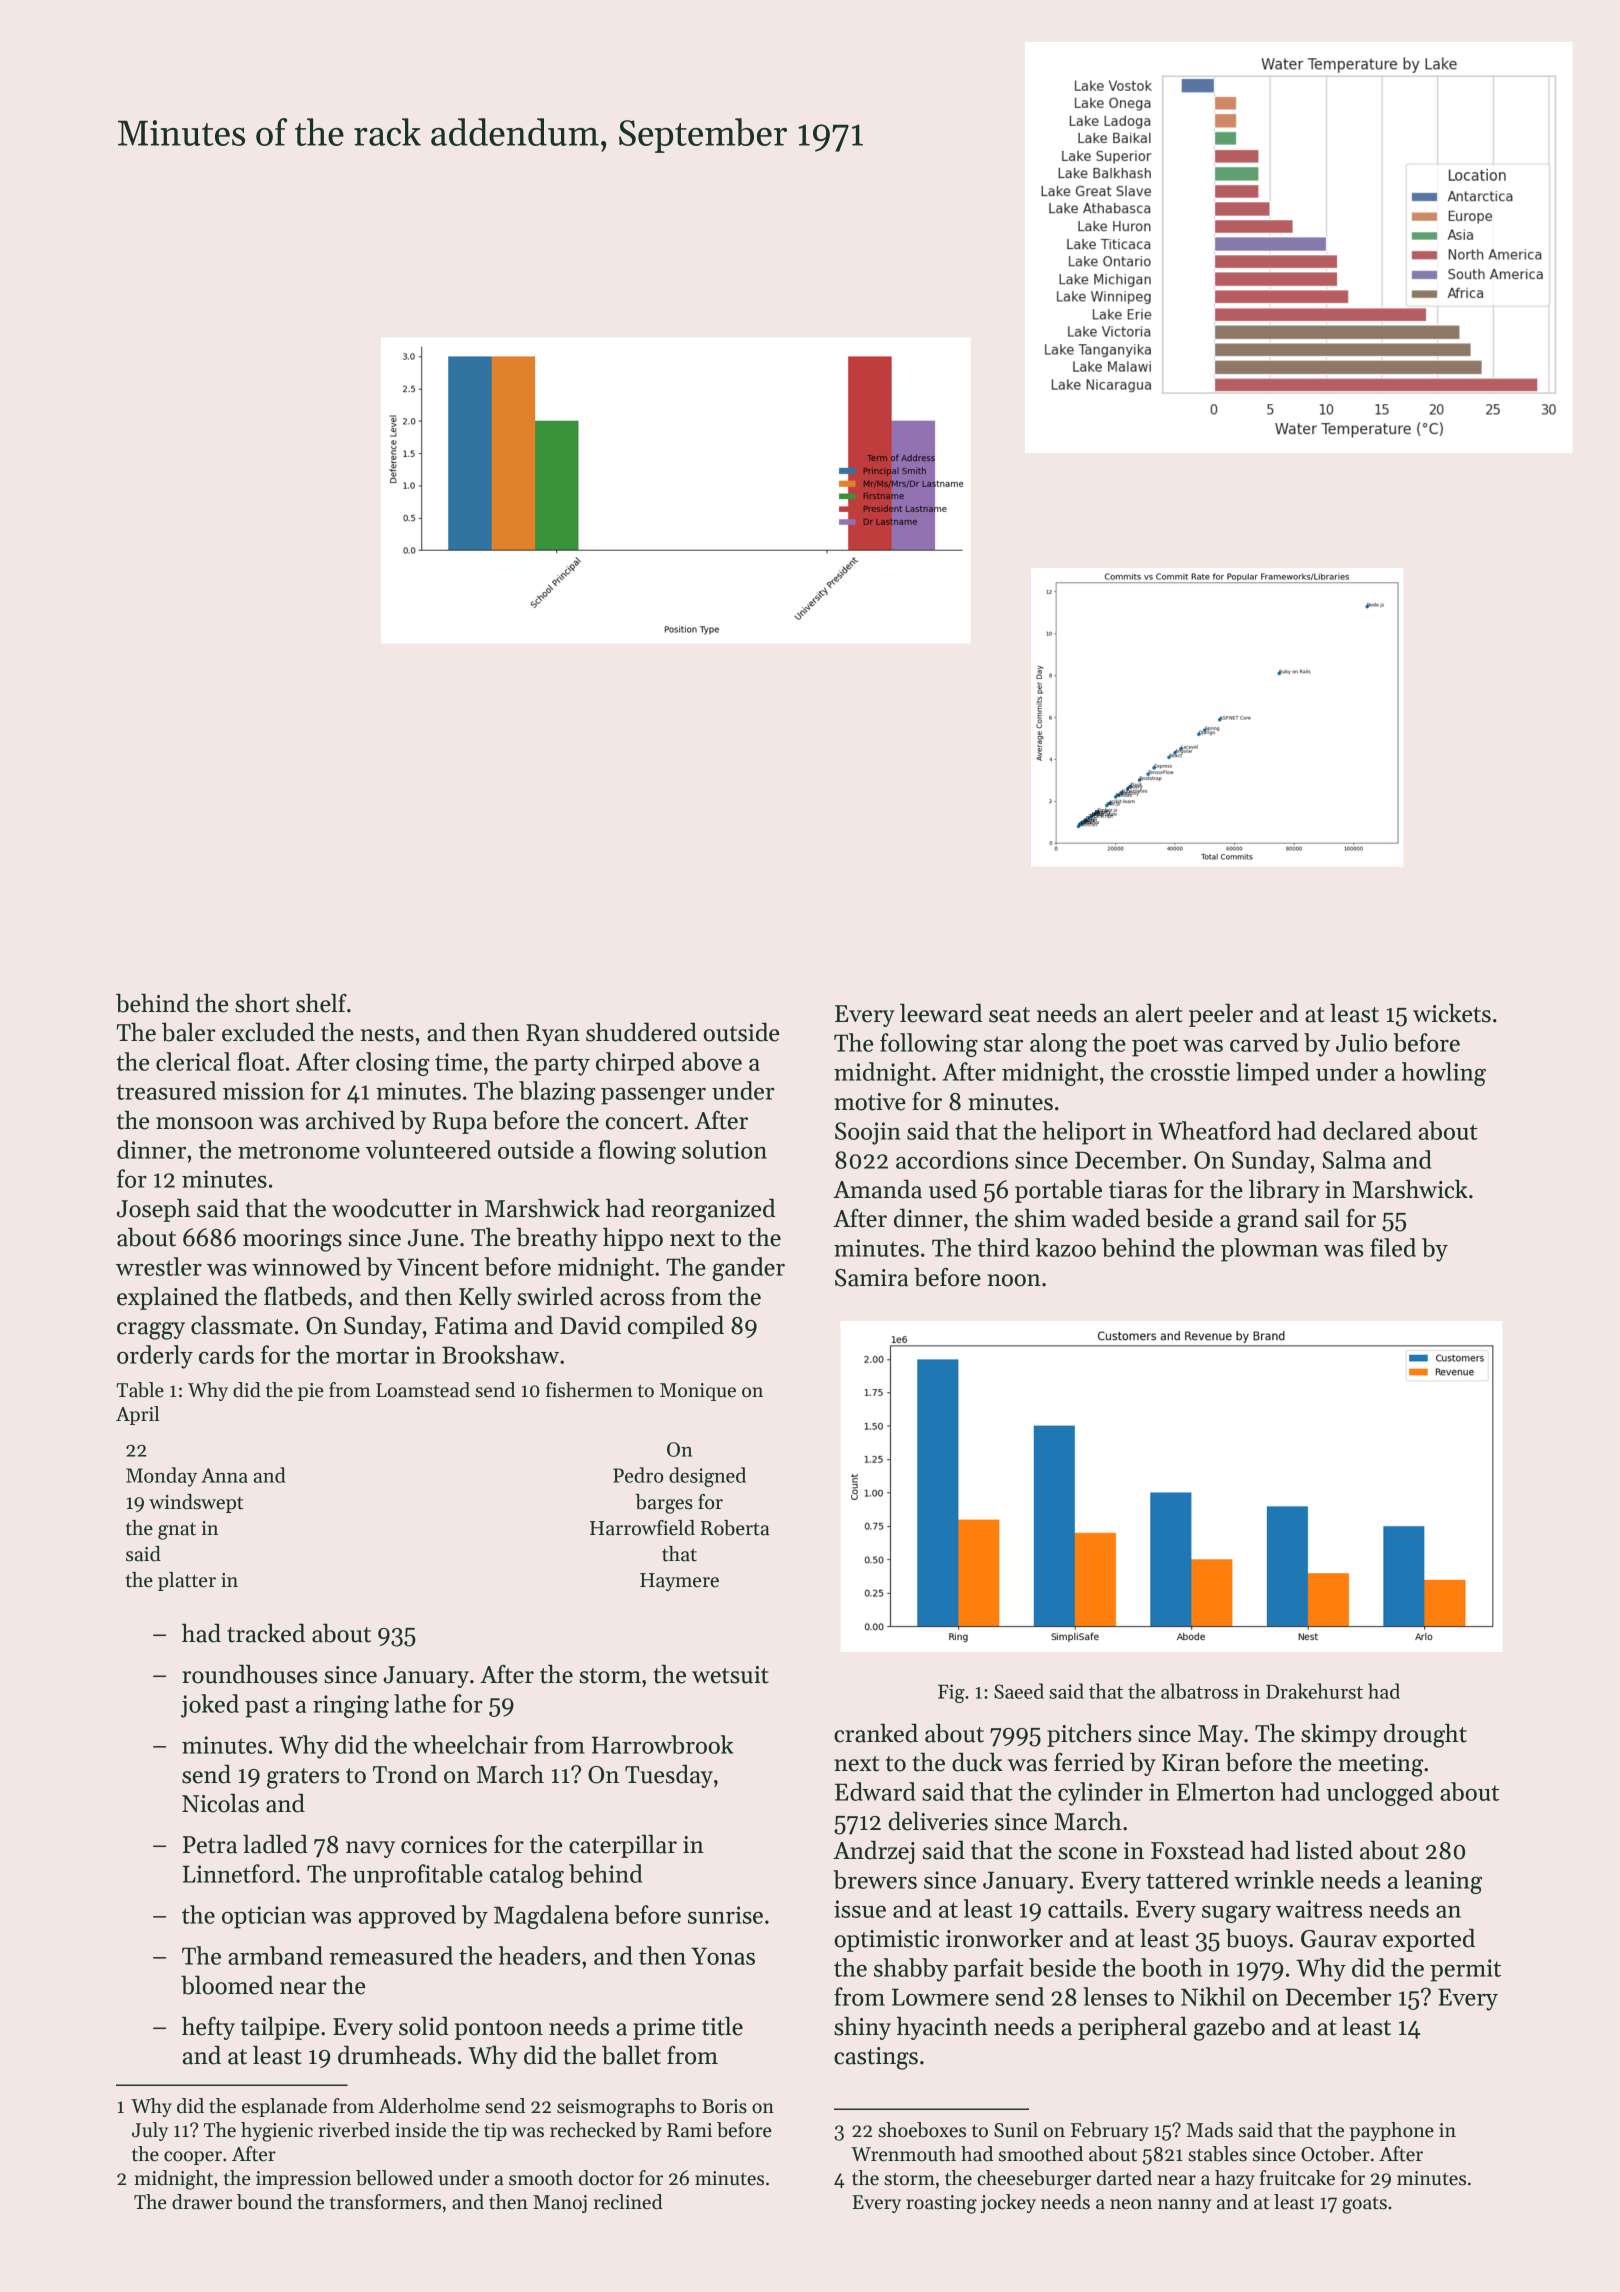 Image resolution: width=1620 pixels, height=2292 pixels. What do you see at coordinates (922, 2130) in the page?
I see `shoeboxes` at bounding box center [922, 2130].
